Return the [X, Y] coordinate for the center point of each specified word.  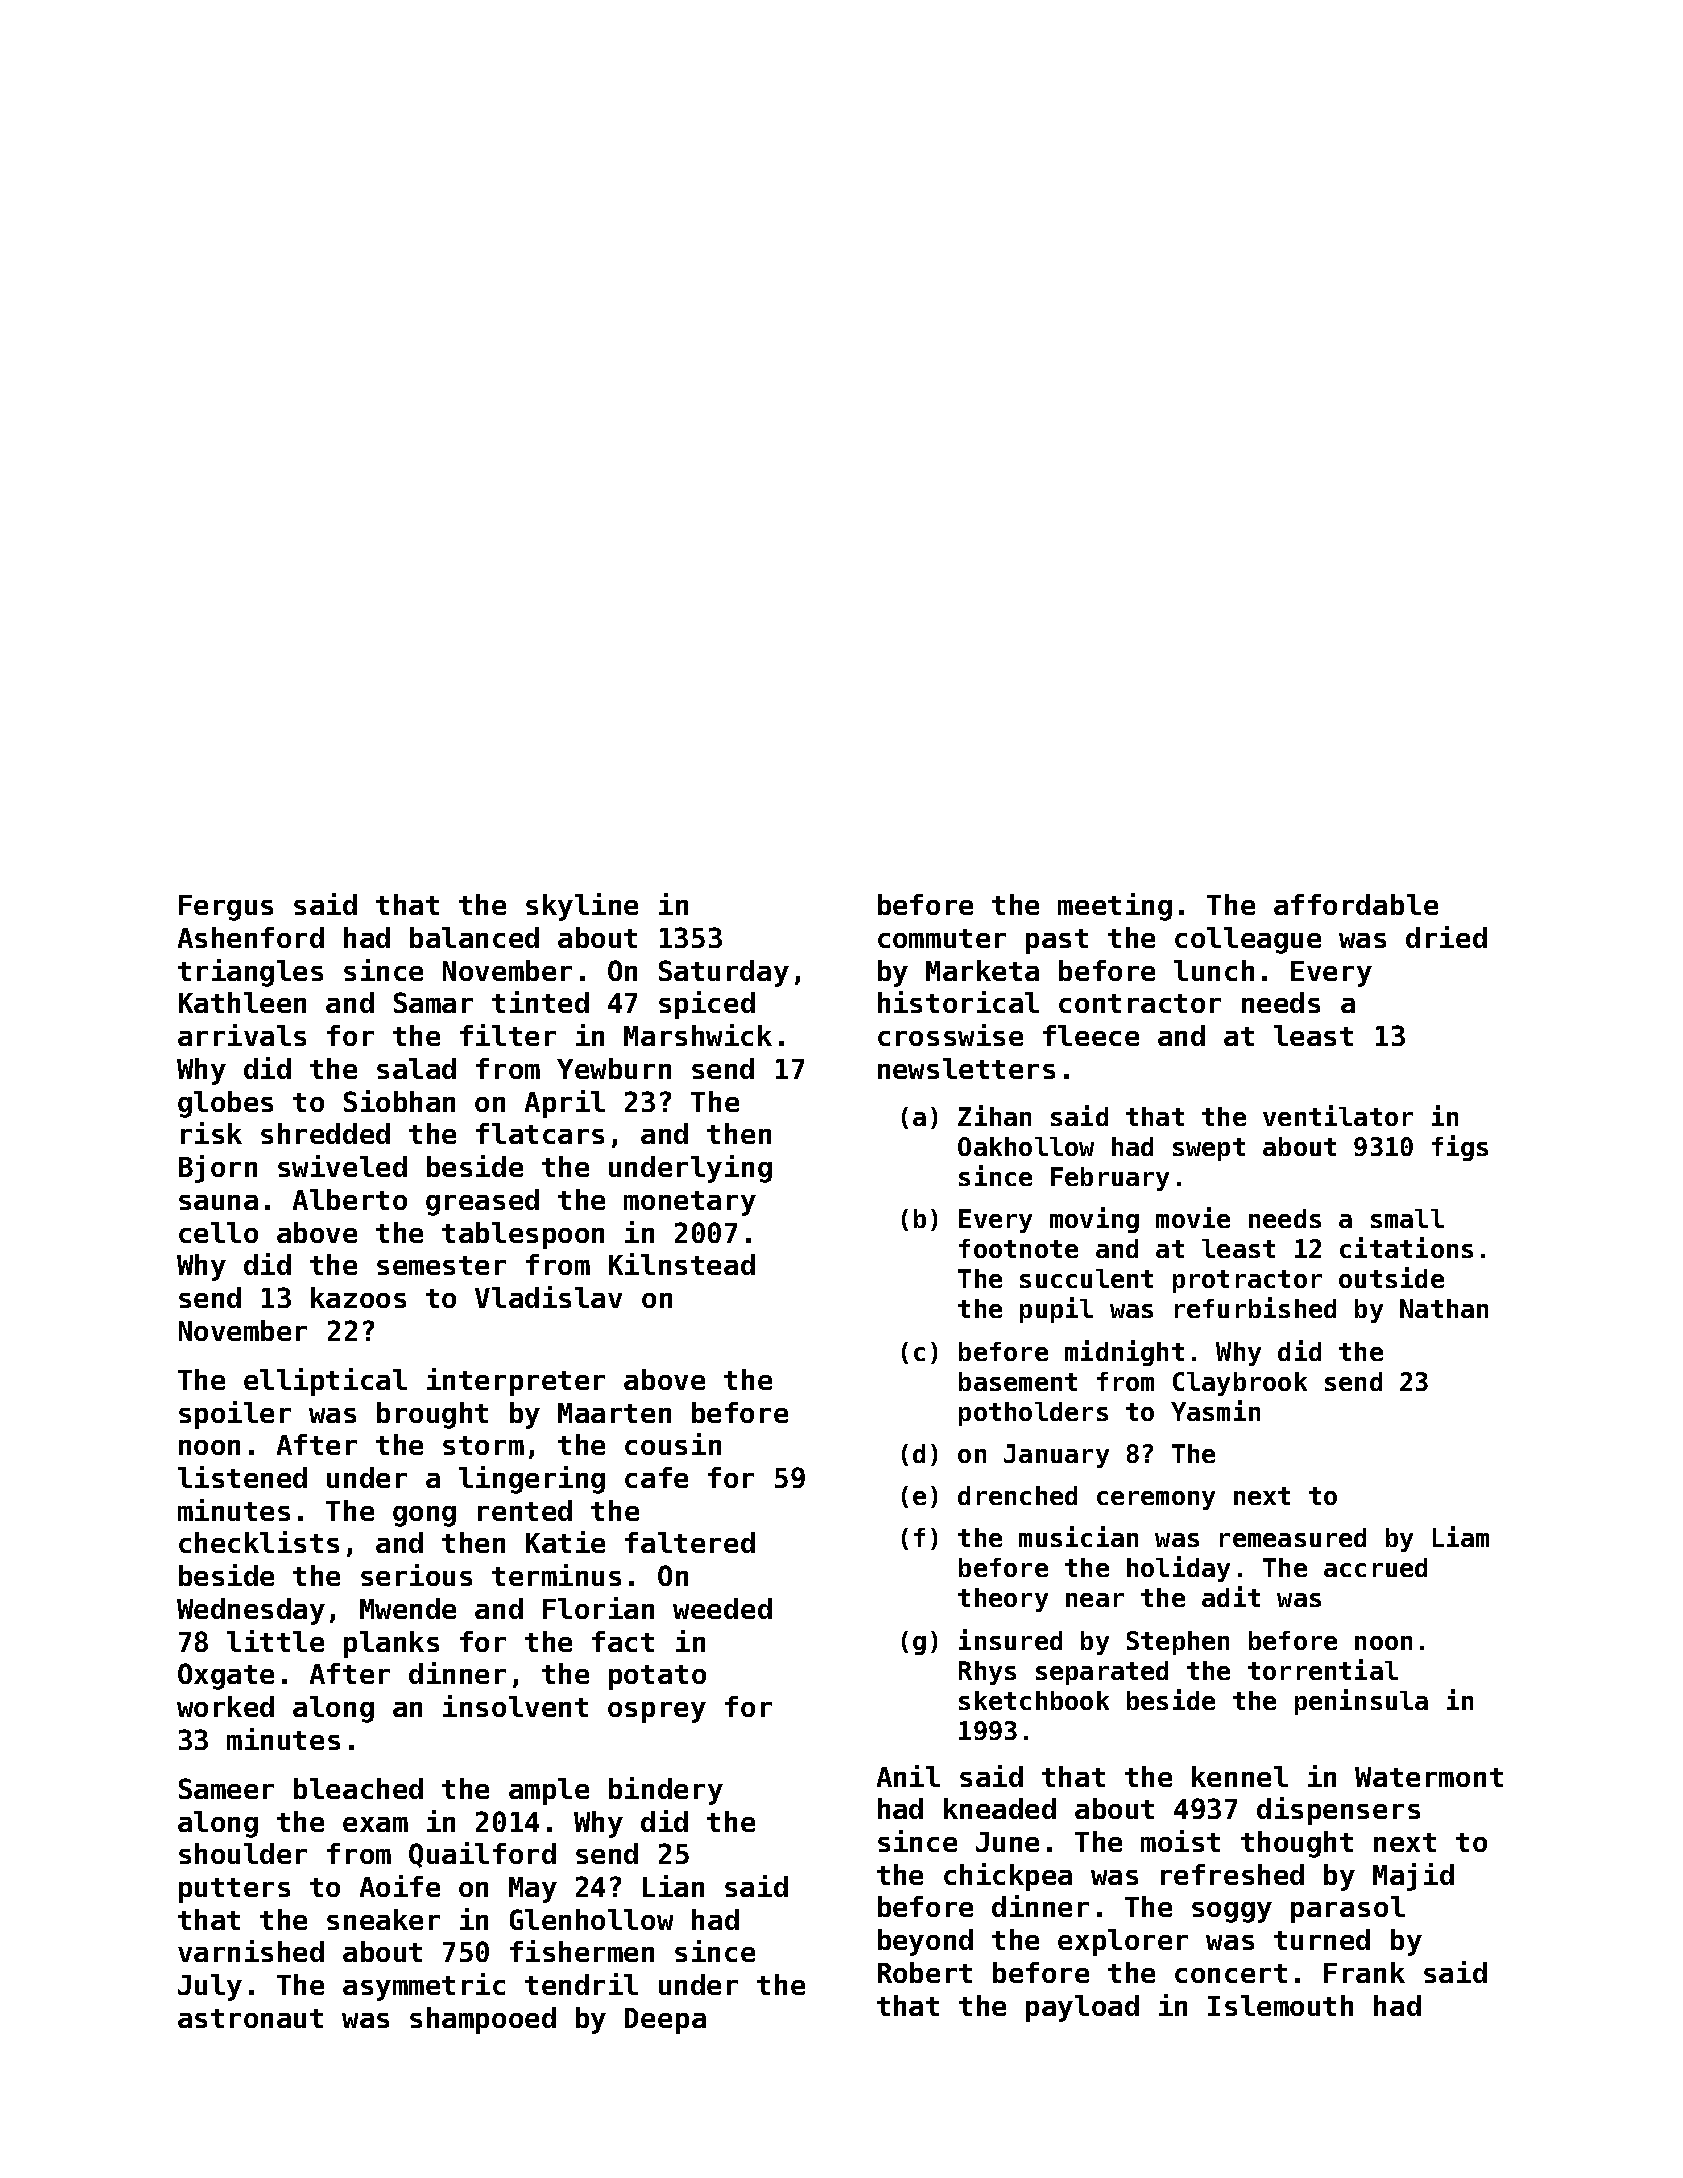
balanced [474, 937]
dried [1446, 937]
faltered [690, 1542]
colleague [1248, 940]
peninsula [1361, 1702]
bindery [666, 1791]
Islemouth [1280, 2005]
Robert [925, 1972]
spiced [707, 1005]
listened [242, 1477]
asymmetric [424, 1987]
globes [225, 1104]
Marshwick [698, 1035]
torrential [1323, 1669]
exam [375, 1824]
